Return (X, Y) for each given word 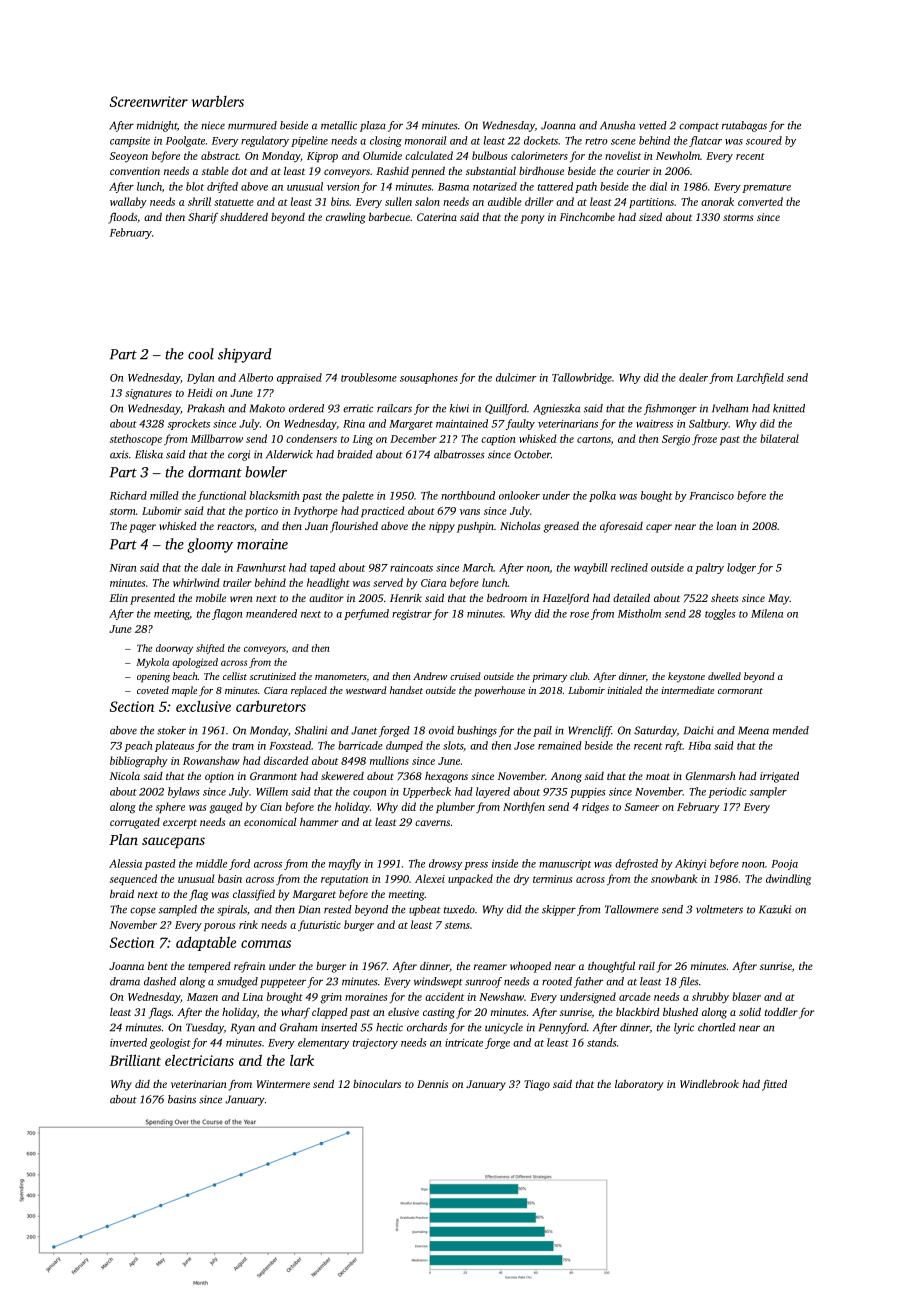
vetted (653, 125)
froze (704, 439)
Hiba (699, 745)
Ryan (243, 1028)
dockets (541, 140)
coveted (153, 690)
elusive (403, 1012)
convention (135, 171)
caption (498, 440)
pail (542, 731)
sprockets (189, 424)
